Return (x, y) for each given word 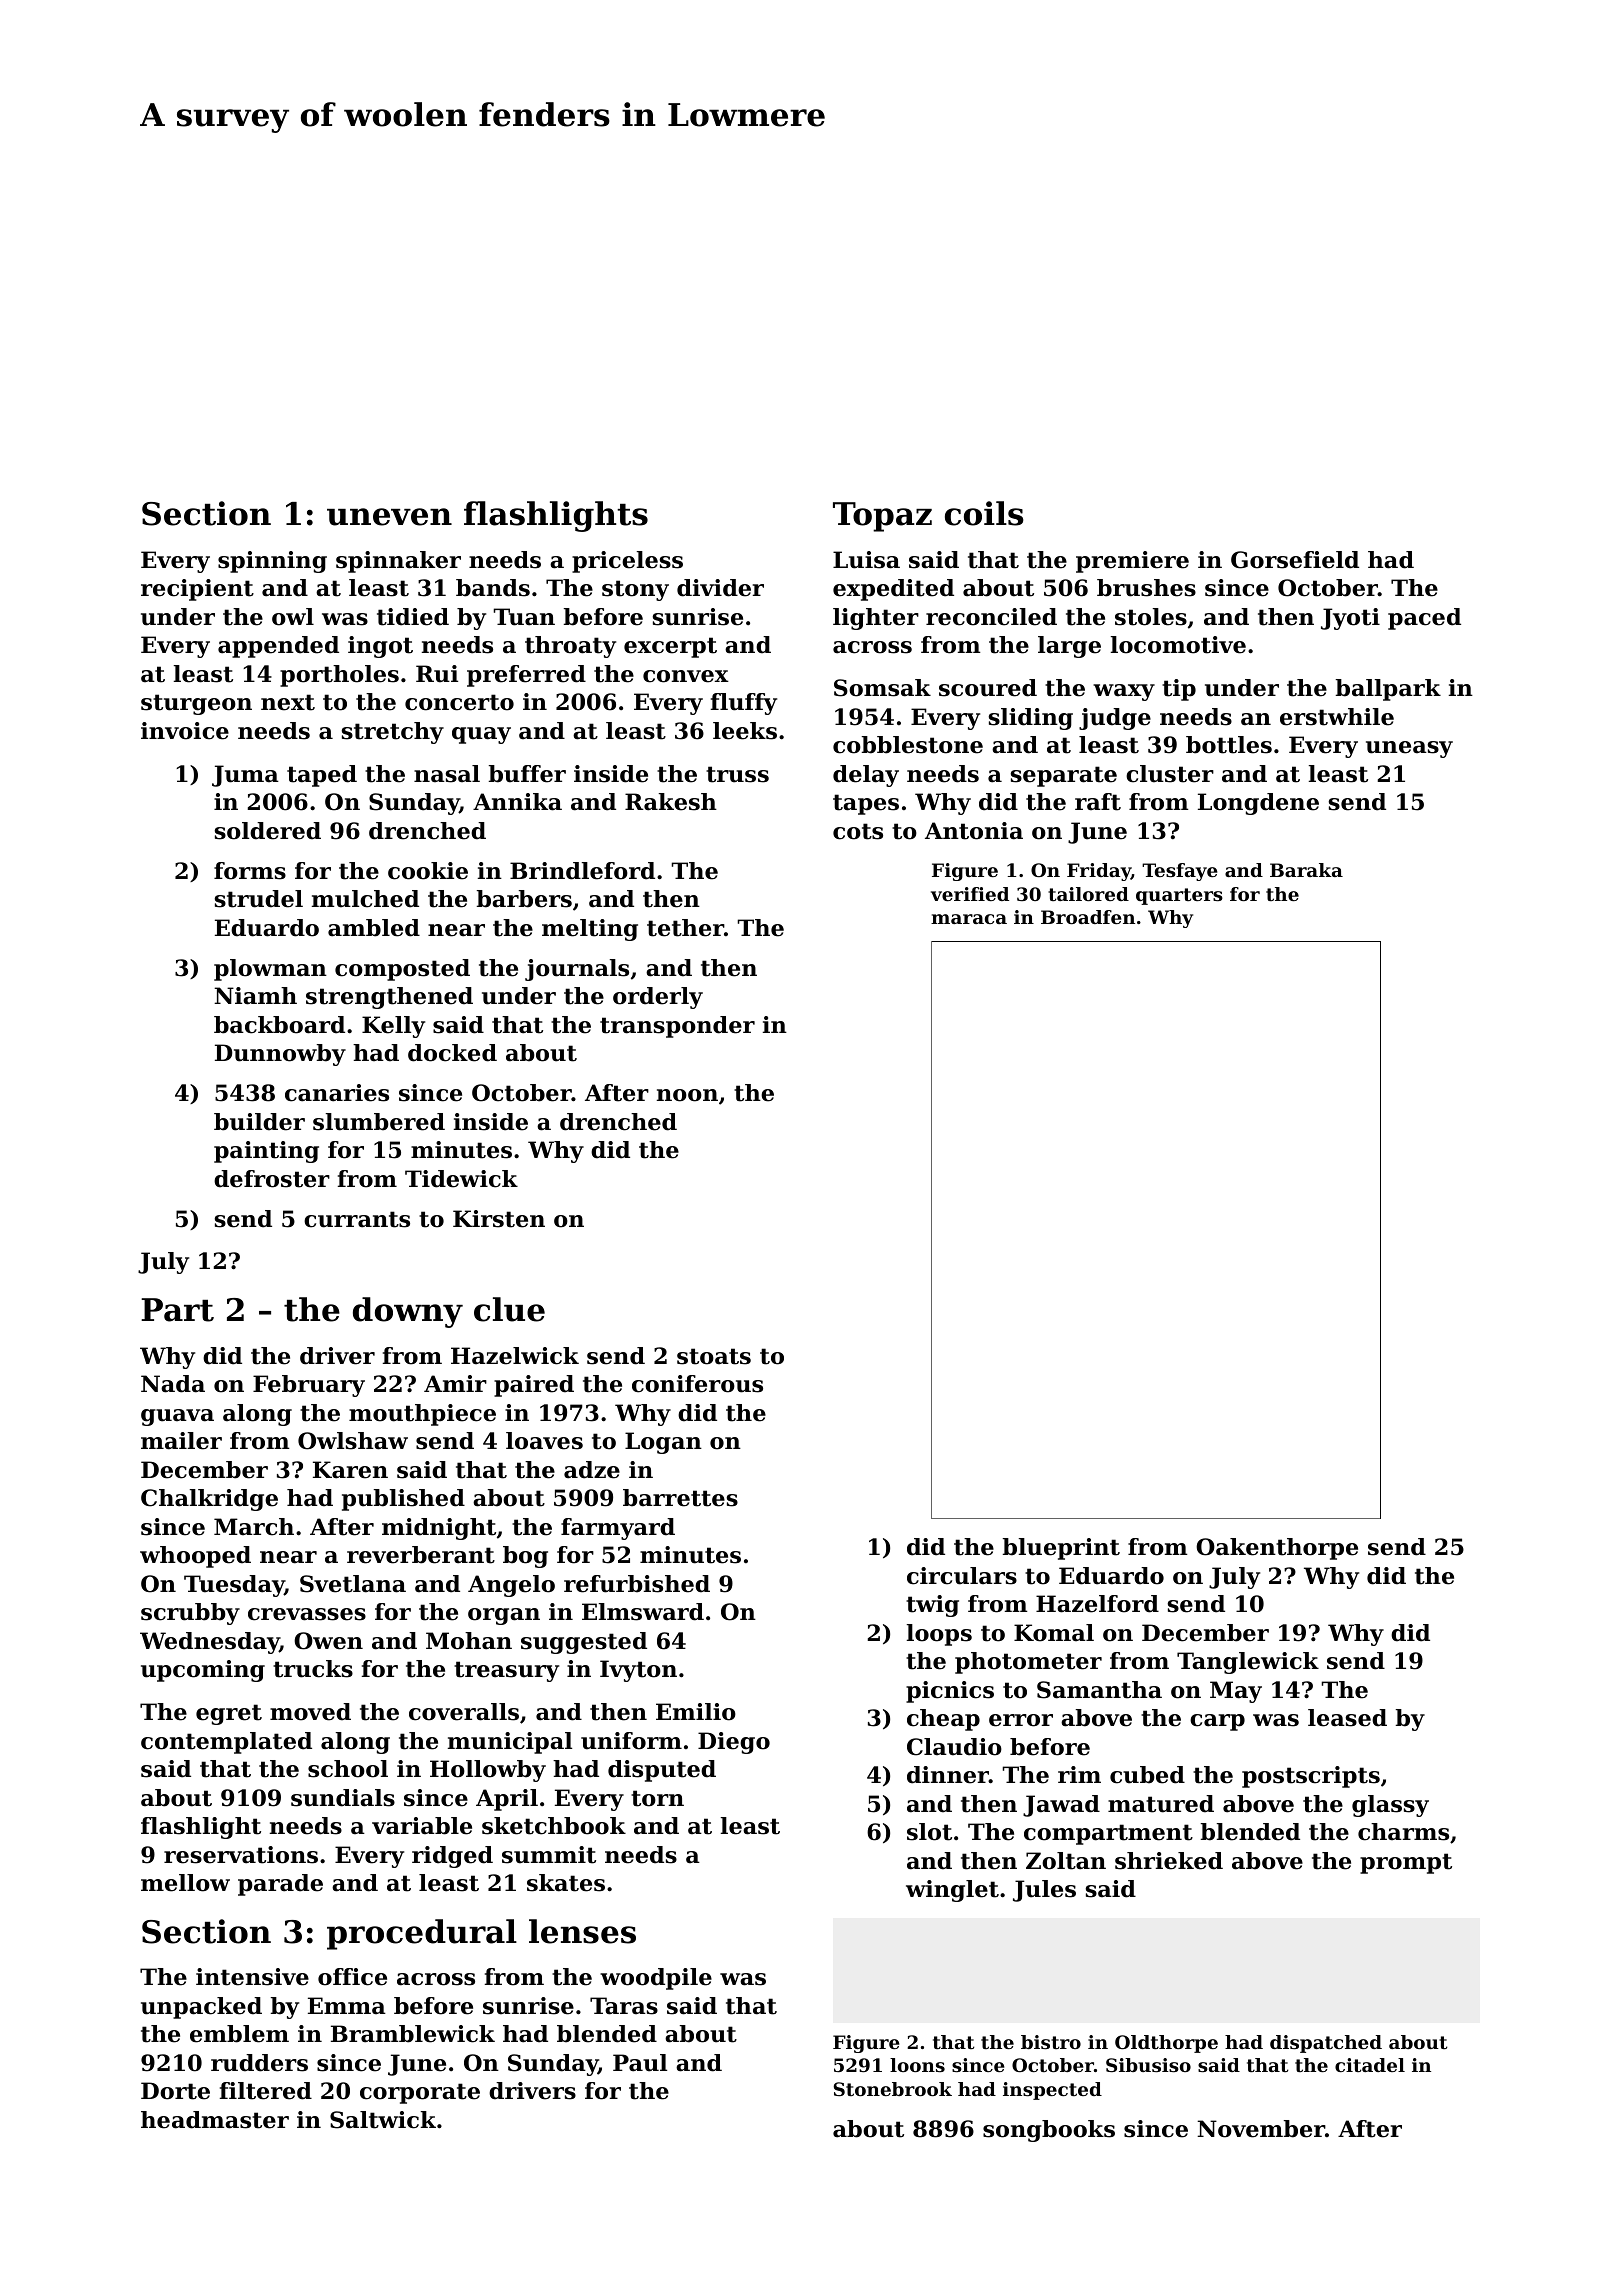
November (1261, 2129)
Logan (663, 1443)
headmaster (215, 2120)
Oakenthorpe (1277, 1549)
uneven (389, 517)
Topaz (882, 517)
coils (984, 513)
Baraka (1306, 870)
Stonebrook (892, 2089)
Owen (328, 1641)
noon (687, 1095)
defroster (272, 1179)
